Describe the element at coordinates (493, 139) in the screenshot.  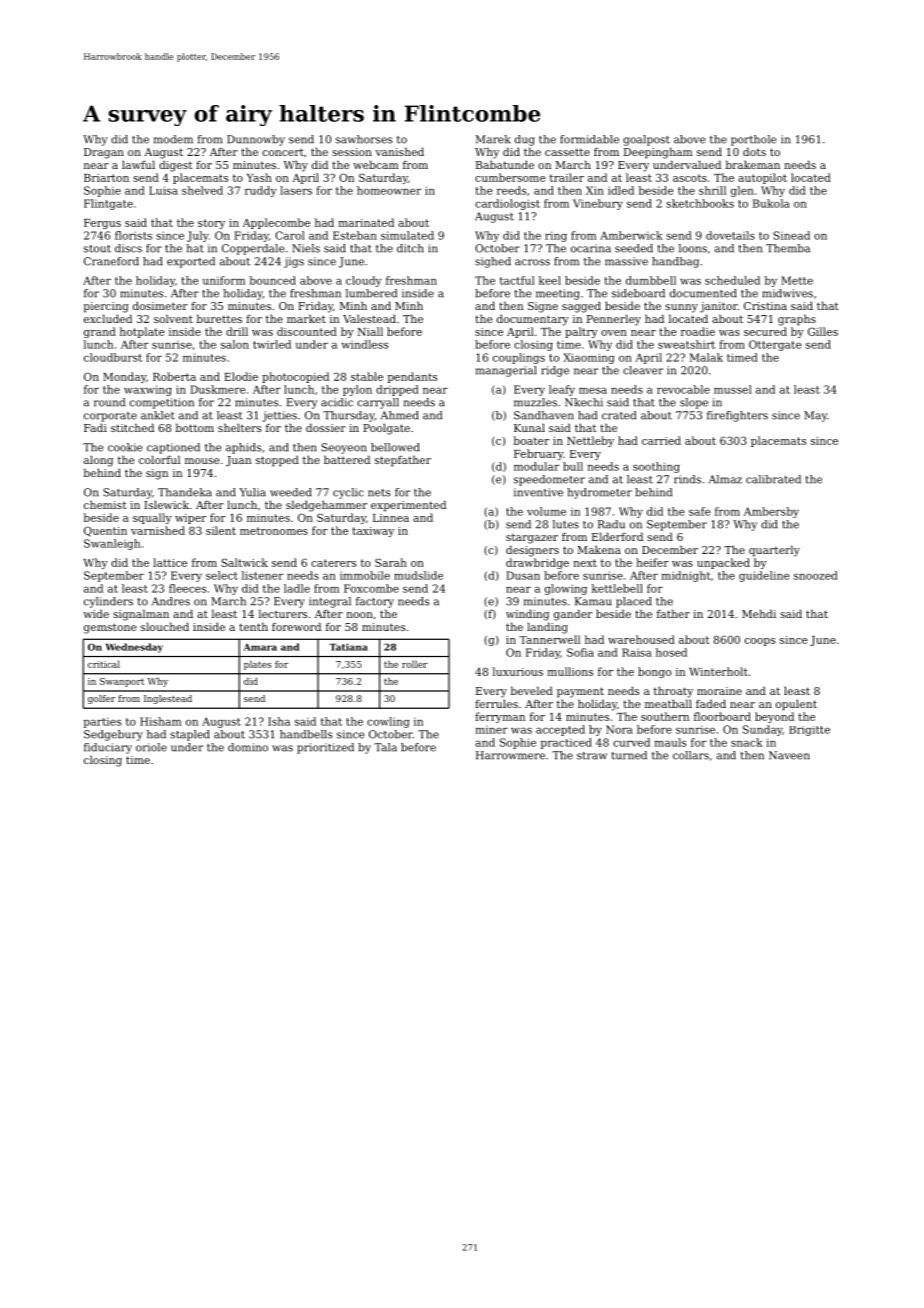
I see `Marek` at that location.
